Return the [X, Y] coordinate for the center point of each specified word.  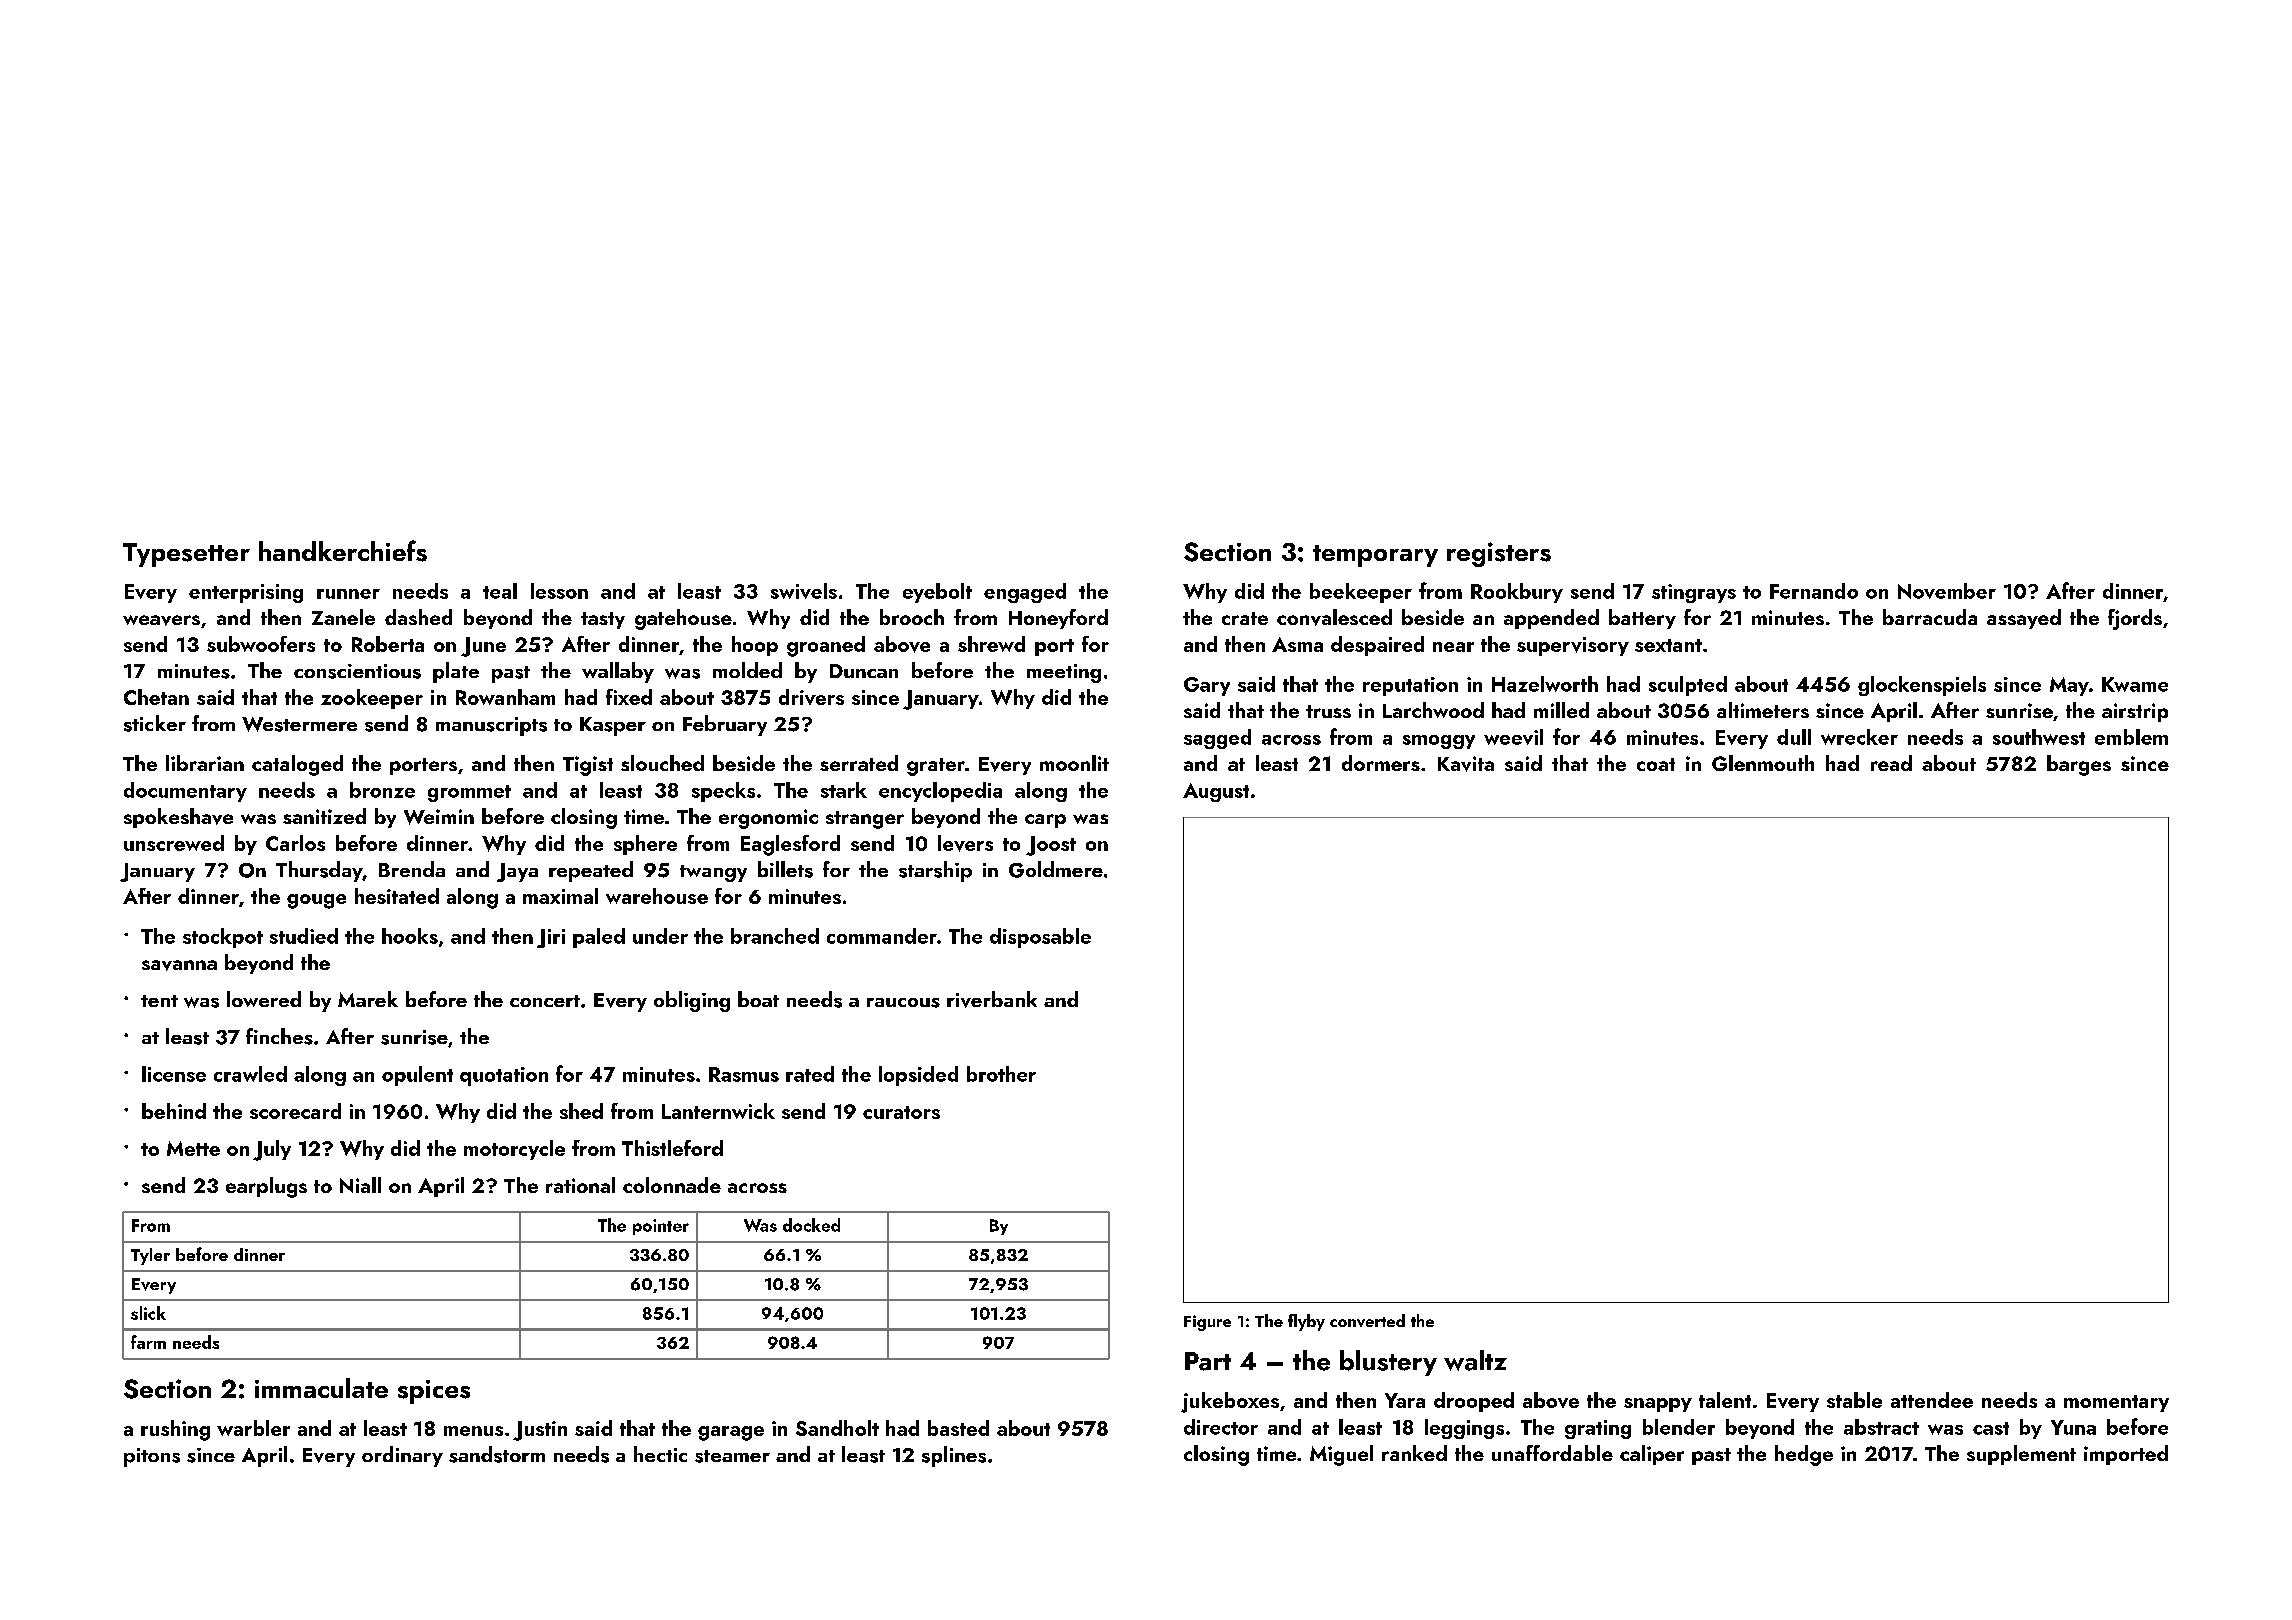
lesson [559, 591]
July [272, 1150]
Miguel [1341, 1455]
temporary [1375, 556]
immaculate [321, 1388]
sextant [1668, 645]
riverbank [992, 999]
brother [1001, 1074]
